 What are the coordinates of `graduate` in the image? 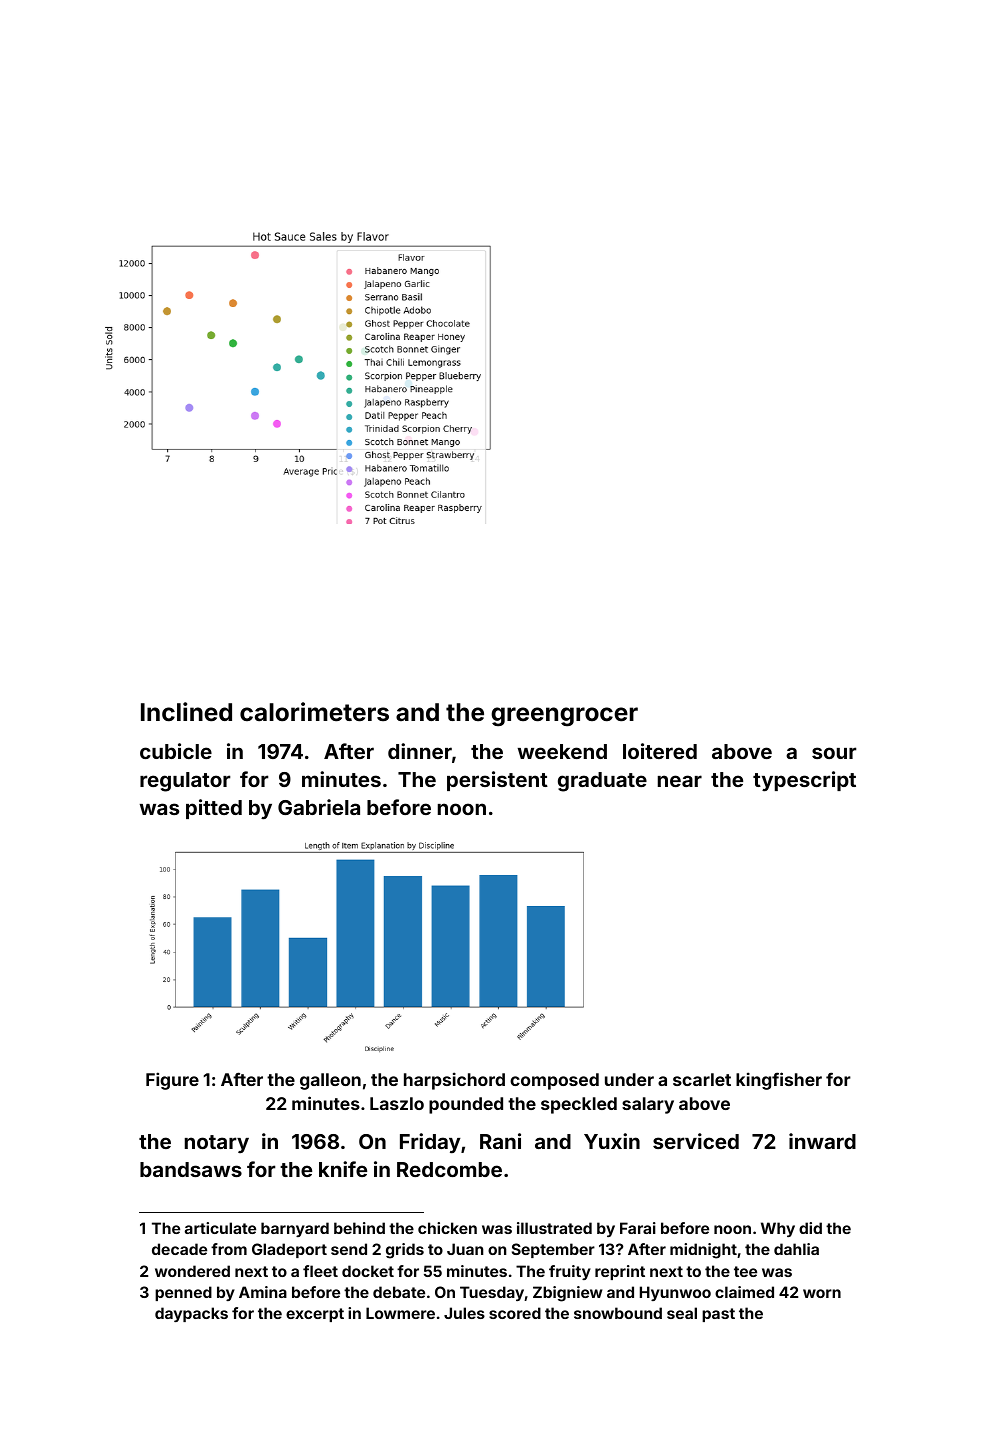 It's located at (602, 782).
